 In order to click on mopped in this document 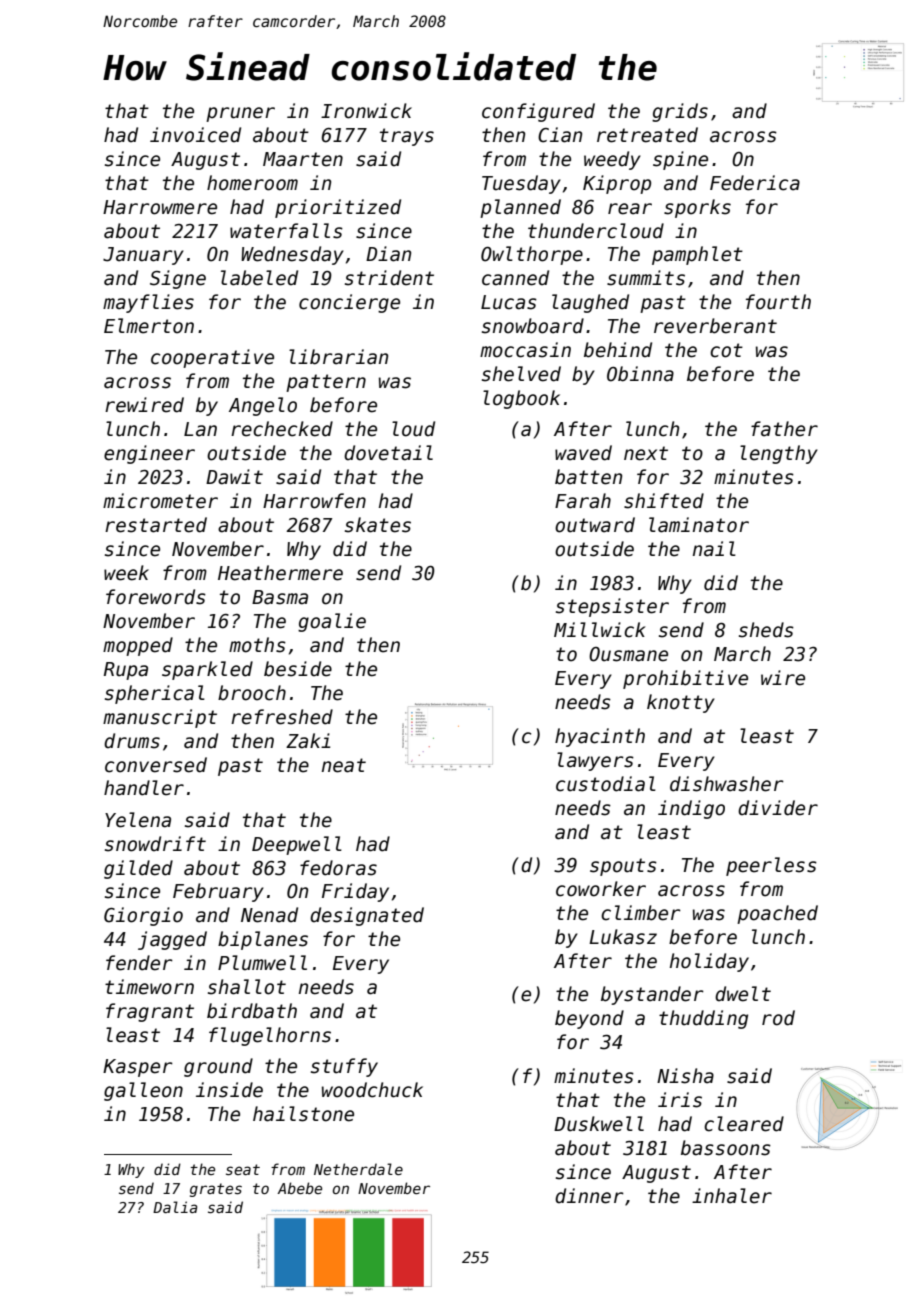, I will do `click(138, 646)`.
